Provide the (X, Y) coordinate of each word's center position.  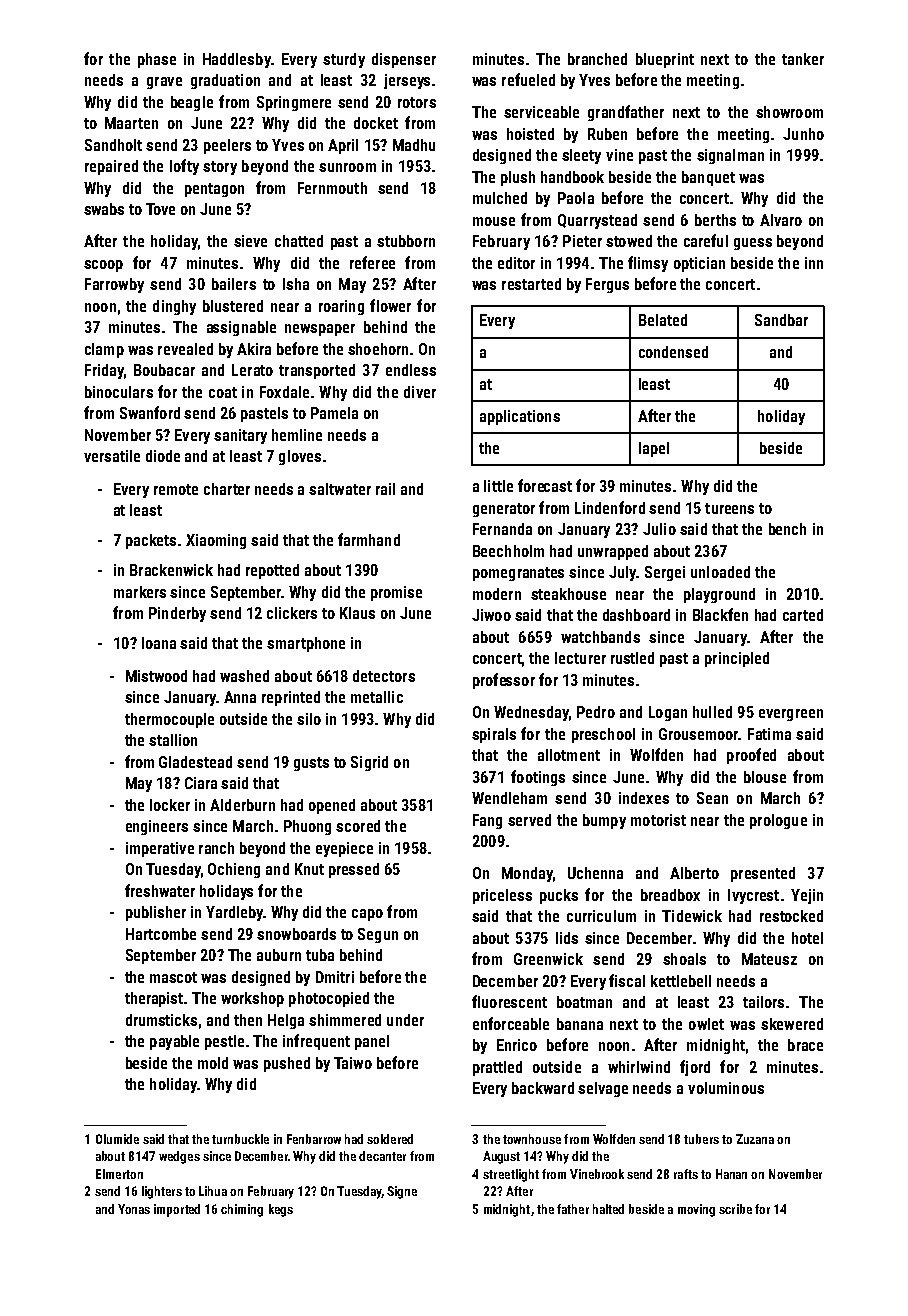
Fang (487, 821)
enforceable (511, 1023)
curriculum (601, 916)
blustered (233, 306)
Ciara (201, 783)
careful (706, 240)
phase (157, 60)
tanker (803, 59)
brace (805, 1045)
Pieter (582, 241)
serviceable (541, 112)
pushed (287, 1064)
